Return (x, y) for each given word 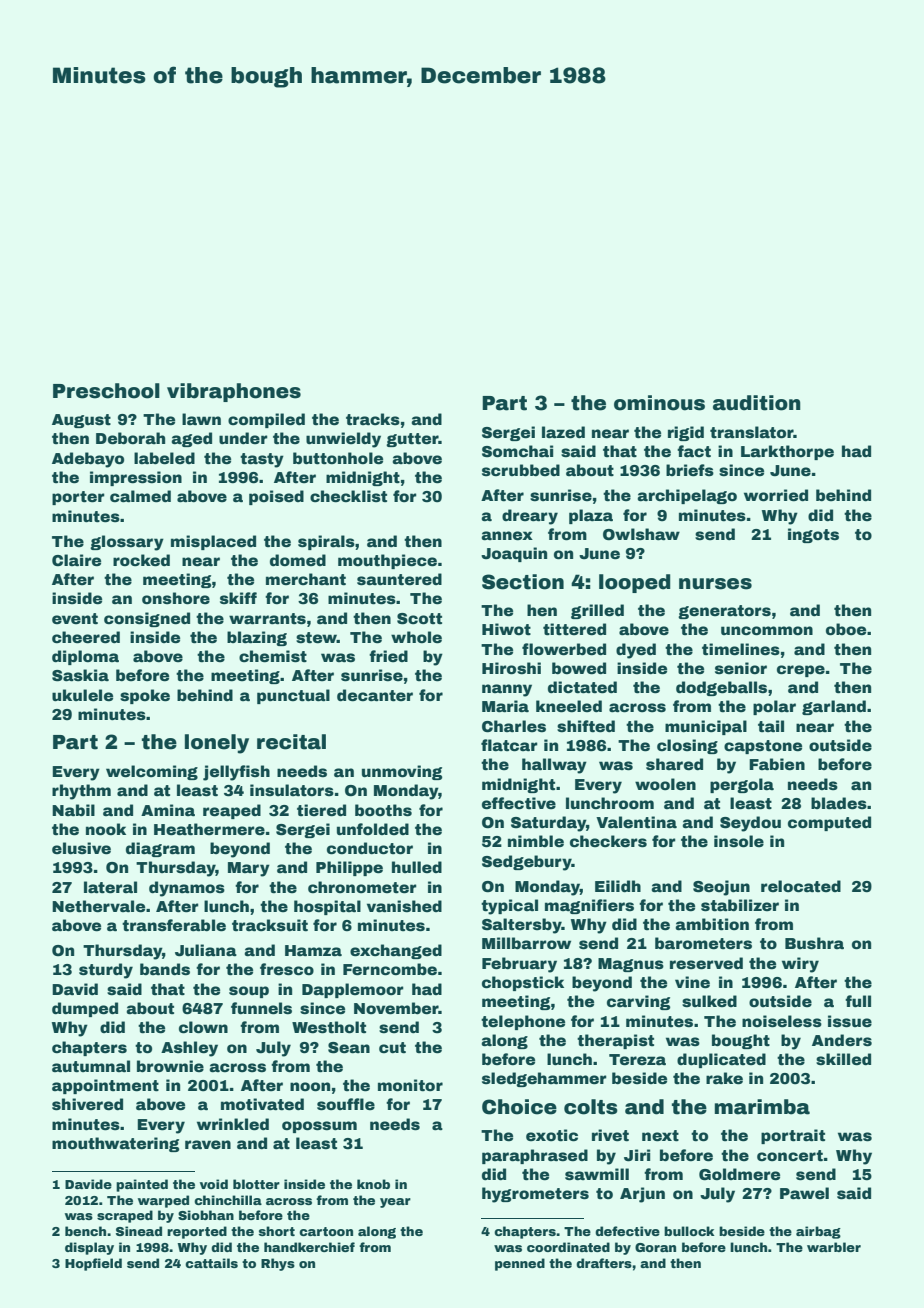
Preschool (106, 391)
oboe (846, 629)
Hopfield (93, 1264)
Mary (249, 869)
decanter (375, 695)
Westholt (329, 1027)
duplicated (721, 1060)
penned (520, 1264)
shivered (87, 1104)
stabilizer (740, 905)
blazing (257, 638)
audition (757, 403)
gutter (412, 440)
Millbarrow (526, 943)
